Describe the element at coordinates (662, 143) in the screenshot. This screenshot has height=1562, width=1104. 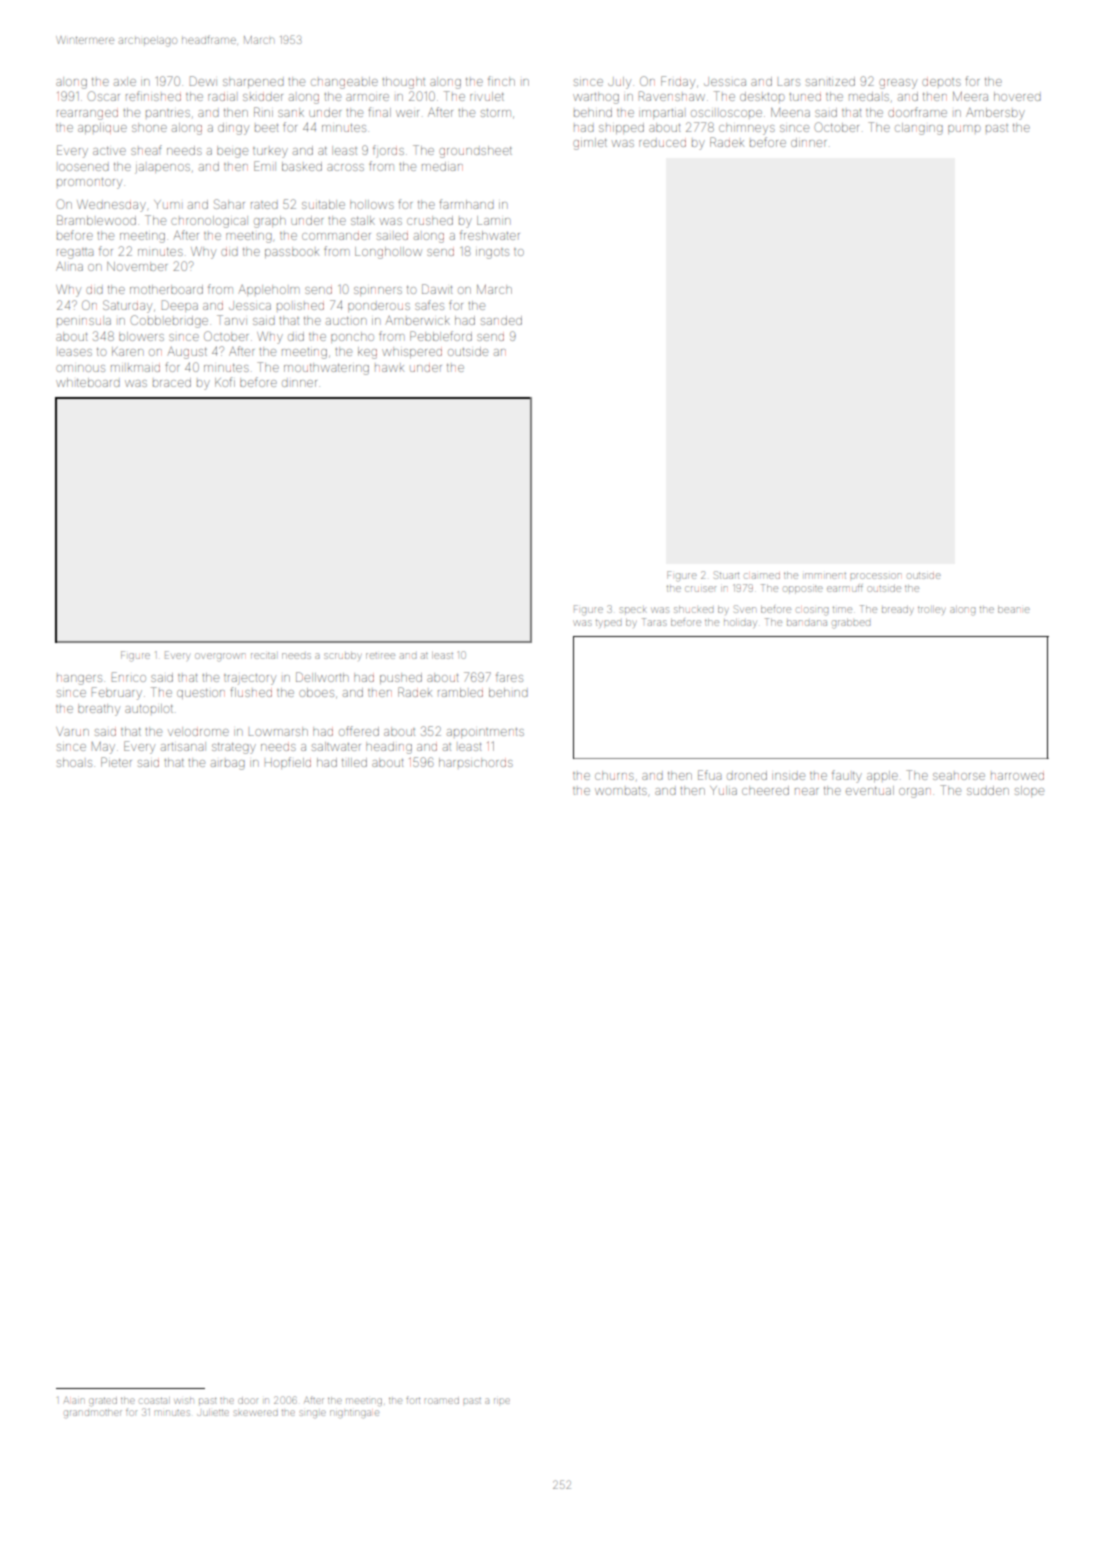
I see `reduced` at that location.
